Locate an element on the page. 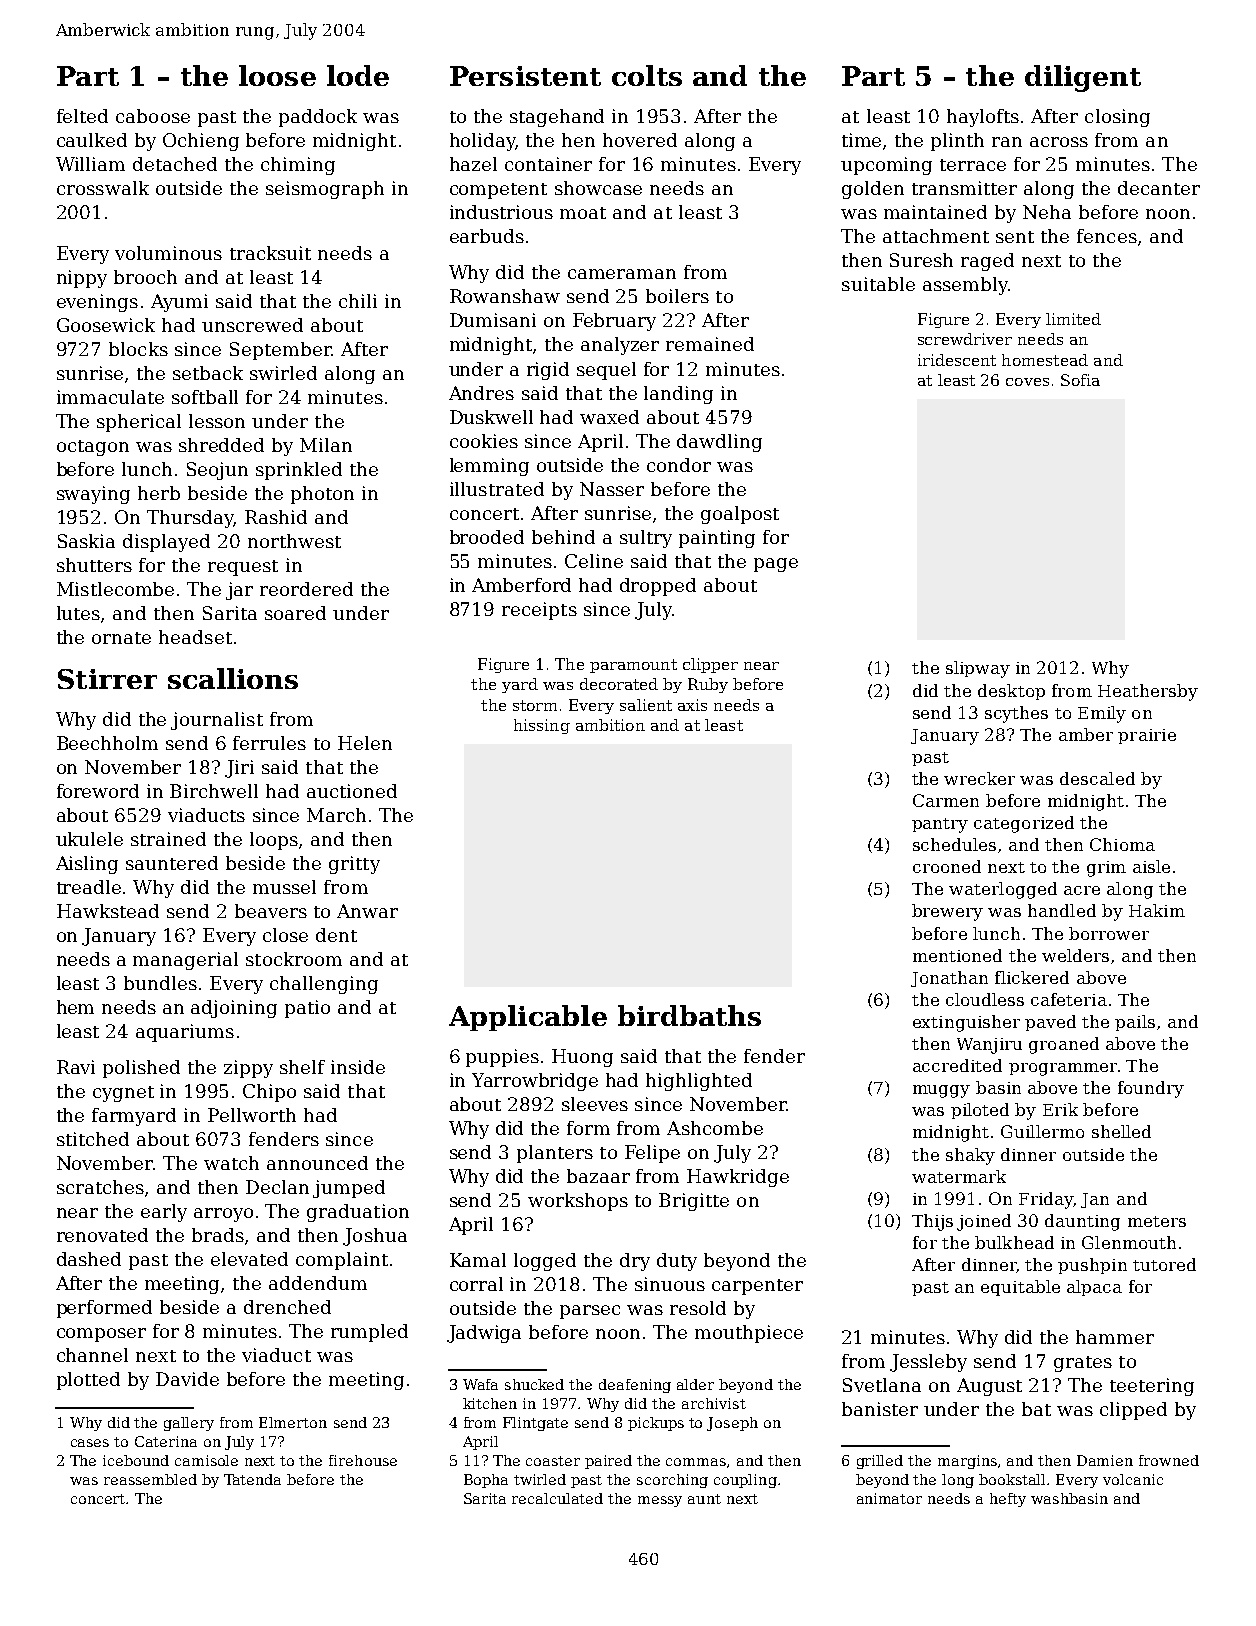  Rashid is located at coordinates (276, 517).
